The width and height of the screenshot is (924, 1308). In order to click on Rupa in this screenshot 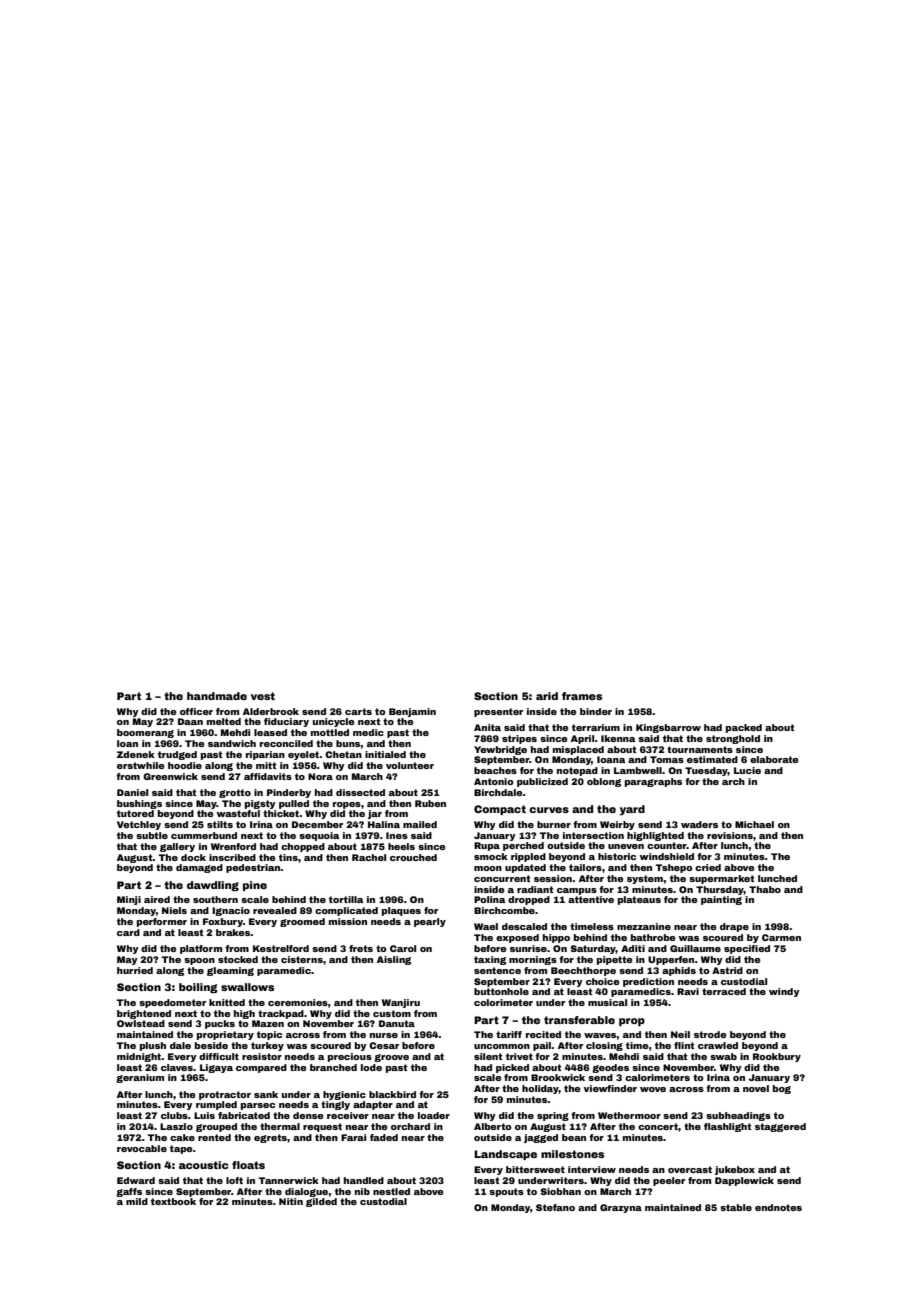, I will do `click(487, 846)`.
